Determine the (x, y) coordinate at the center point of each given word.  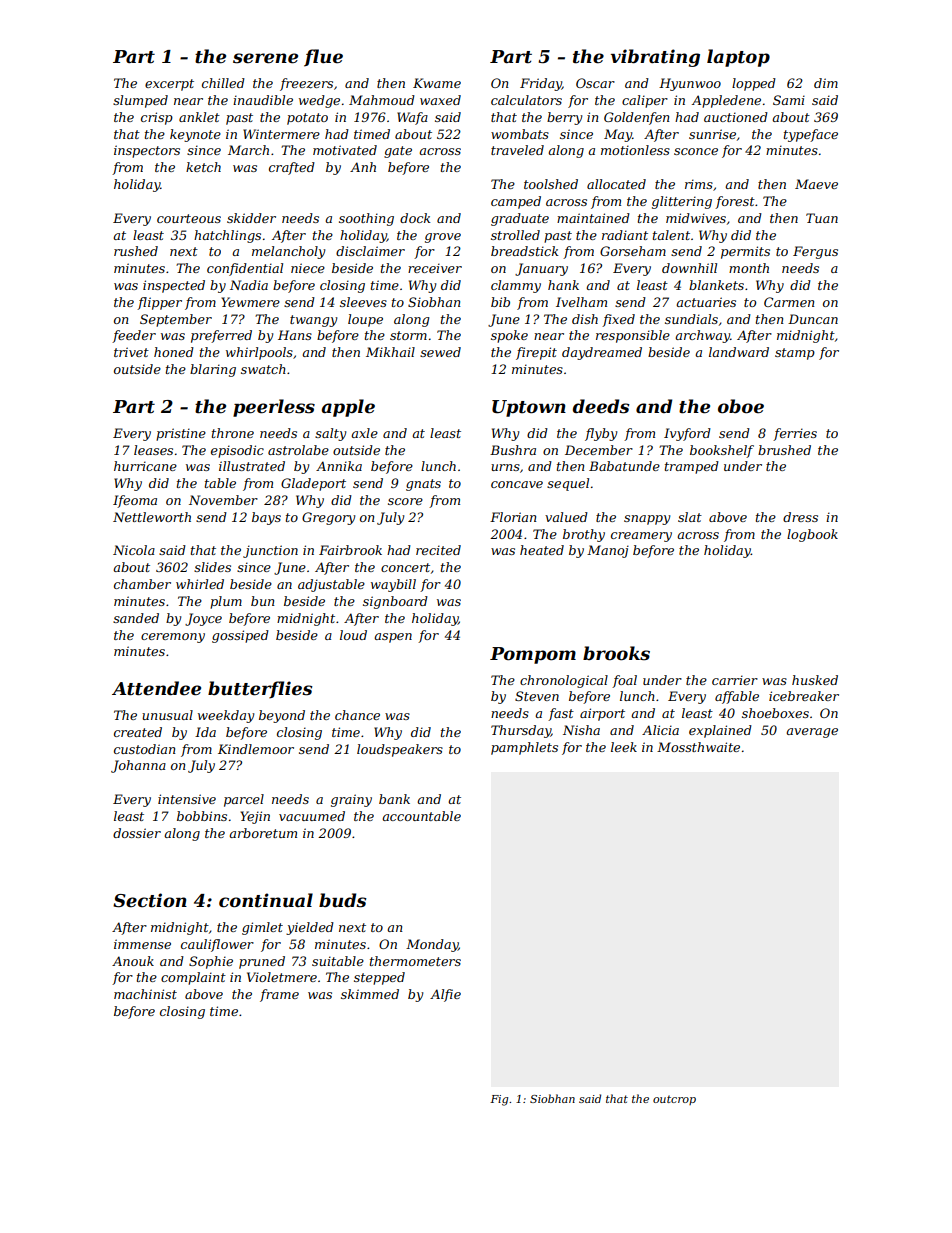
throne (233, 433)
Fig (499, 1100)
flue (323, 58)
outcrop (674, 1100)
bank (394, 799)
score (405, 501)
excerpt (169, 85)
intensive (187, 799)
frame (279, 995)
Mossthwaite (698, 747)
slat (690, 517)
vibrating (655, 58)
